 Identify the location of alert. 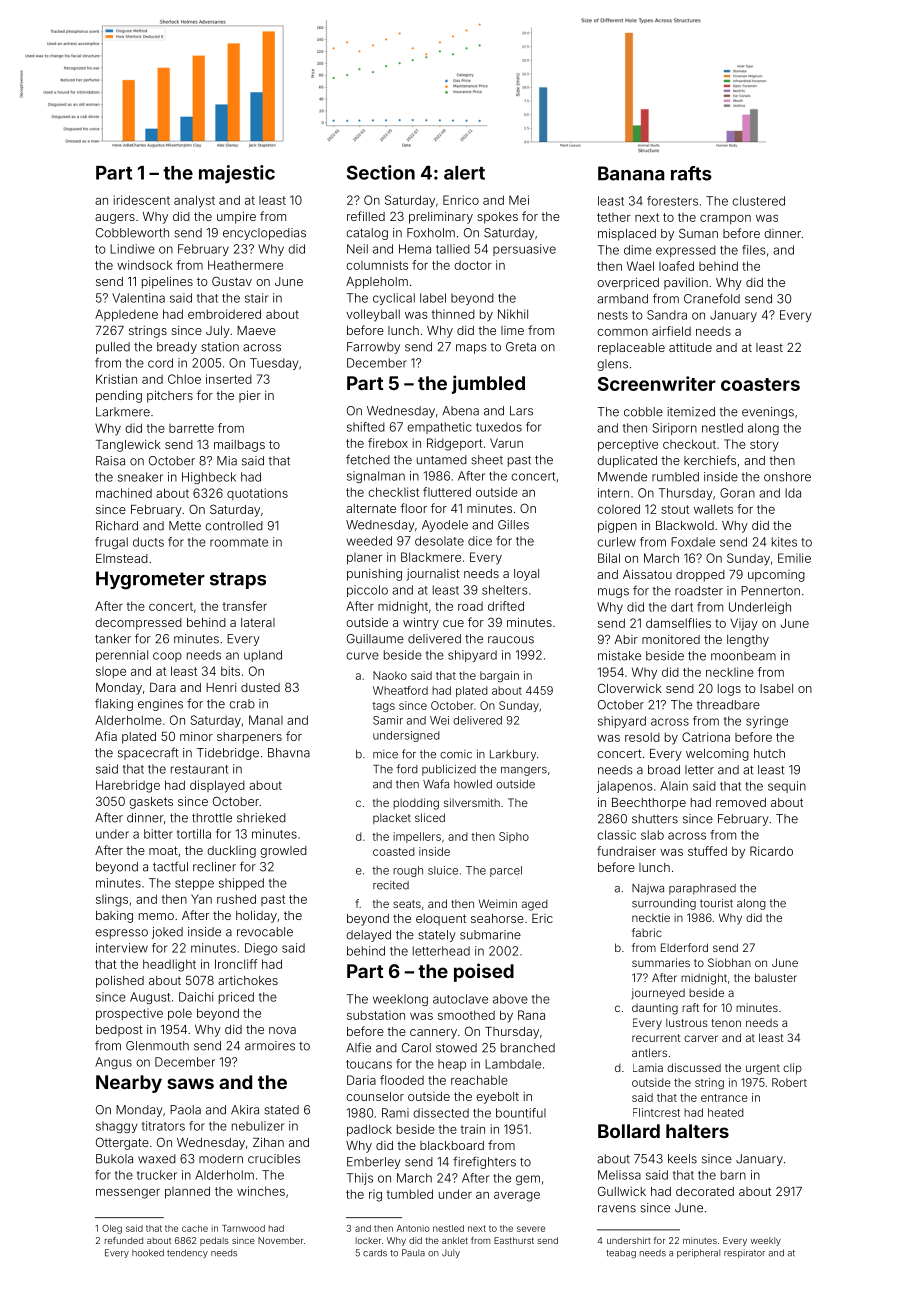
(464, 173).
